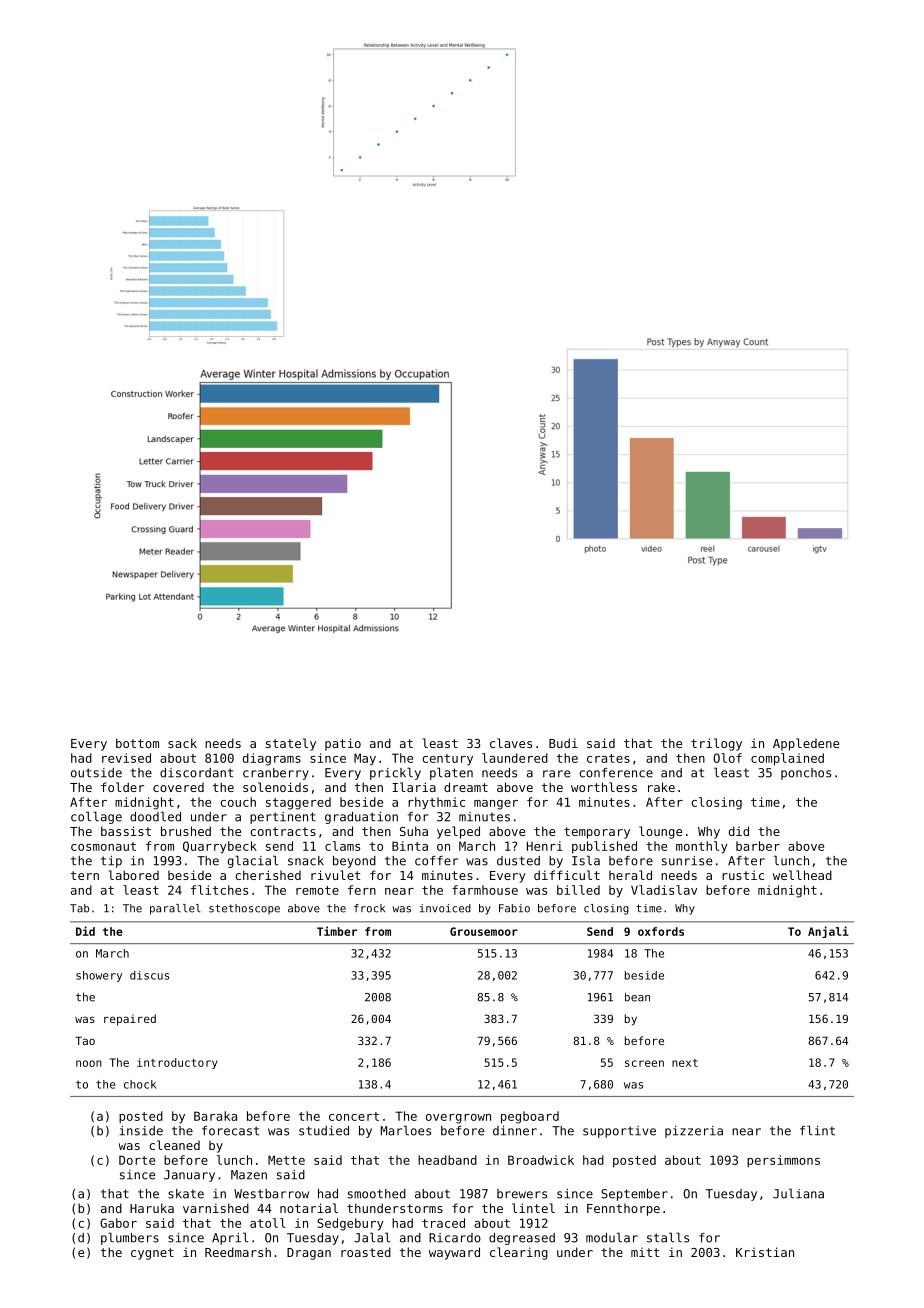  I want to click on noon, so click(89, 1063).
